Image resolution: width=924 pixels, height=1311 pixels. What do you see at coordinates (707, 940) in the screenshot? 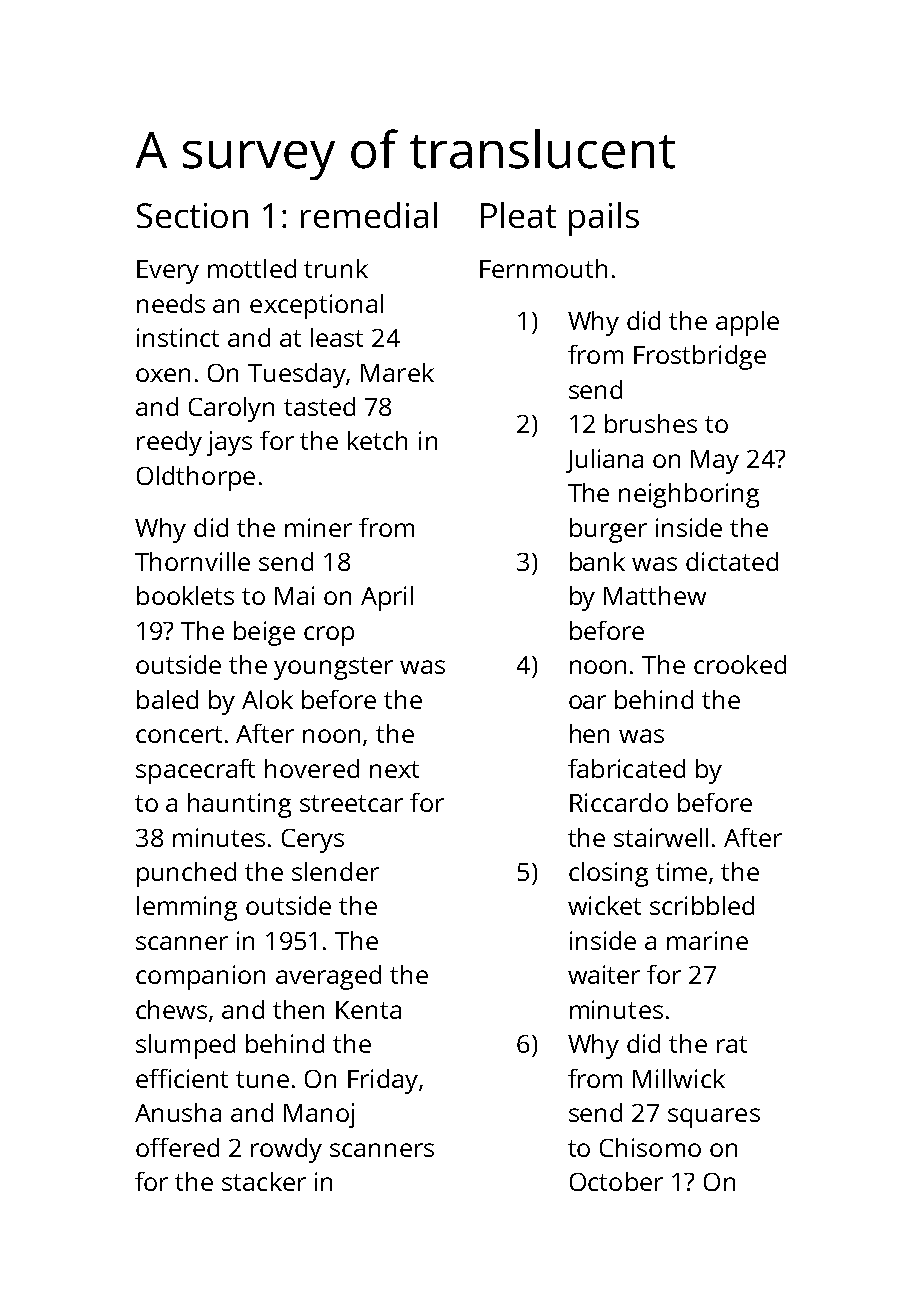
I see `marine` at bounding box center [707, 940].
